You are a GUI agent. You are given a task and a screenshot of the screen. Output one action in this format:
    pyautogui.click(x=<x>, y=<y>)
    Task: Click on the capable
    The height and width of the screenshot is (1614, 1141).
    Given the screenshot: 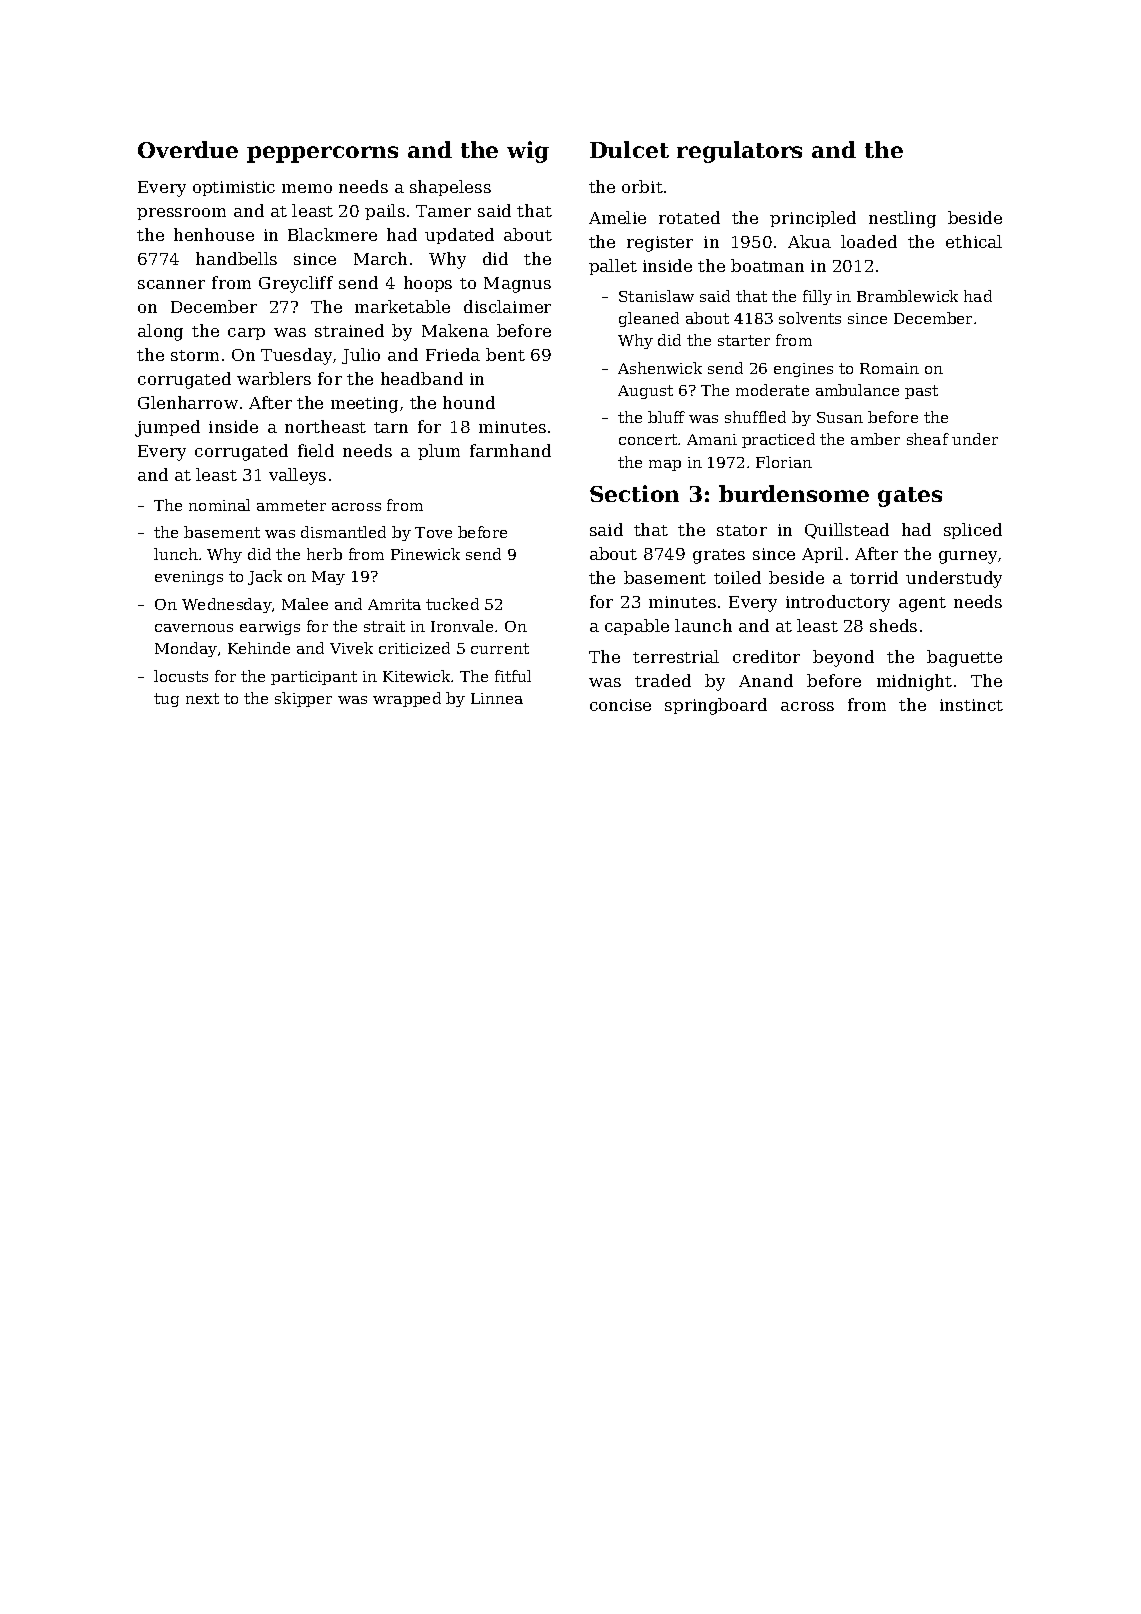 What is the action you would take?
    pyautogui.click(x=637, y=627)
